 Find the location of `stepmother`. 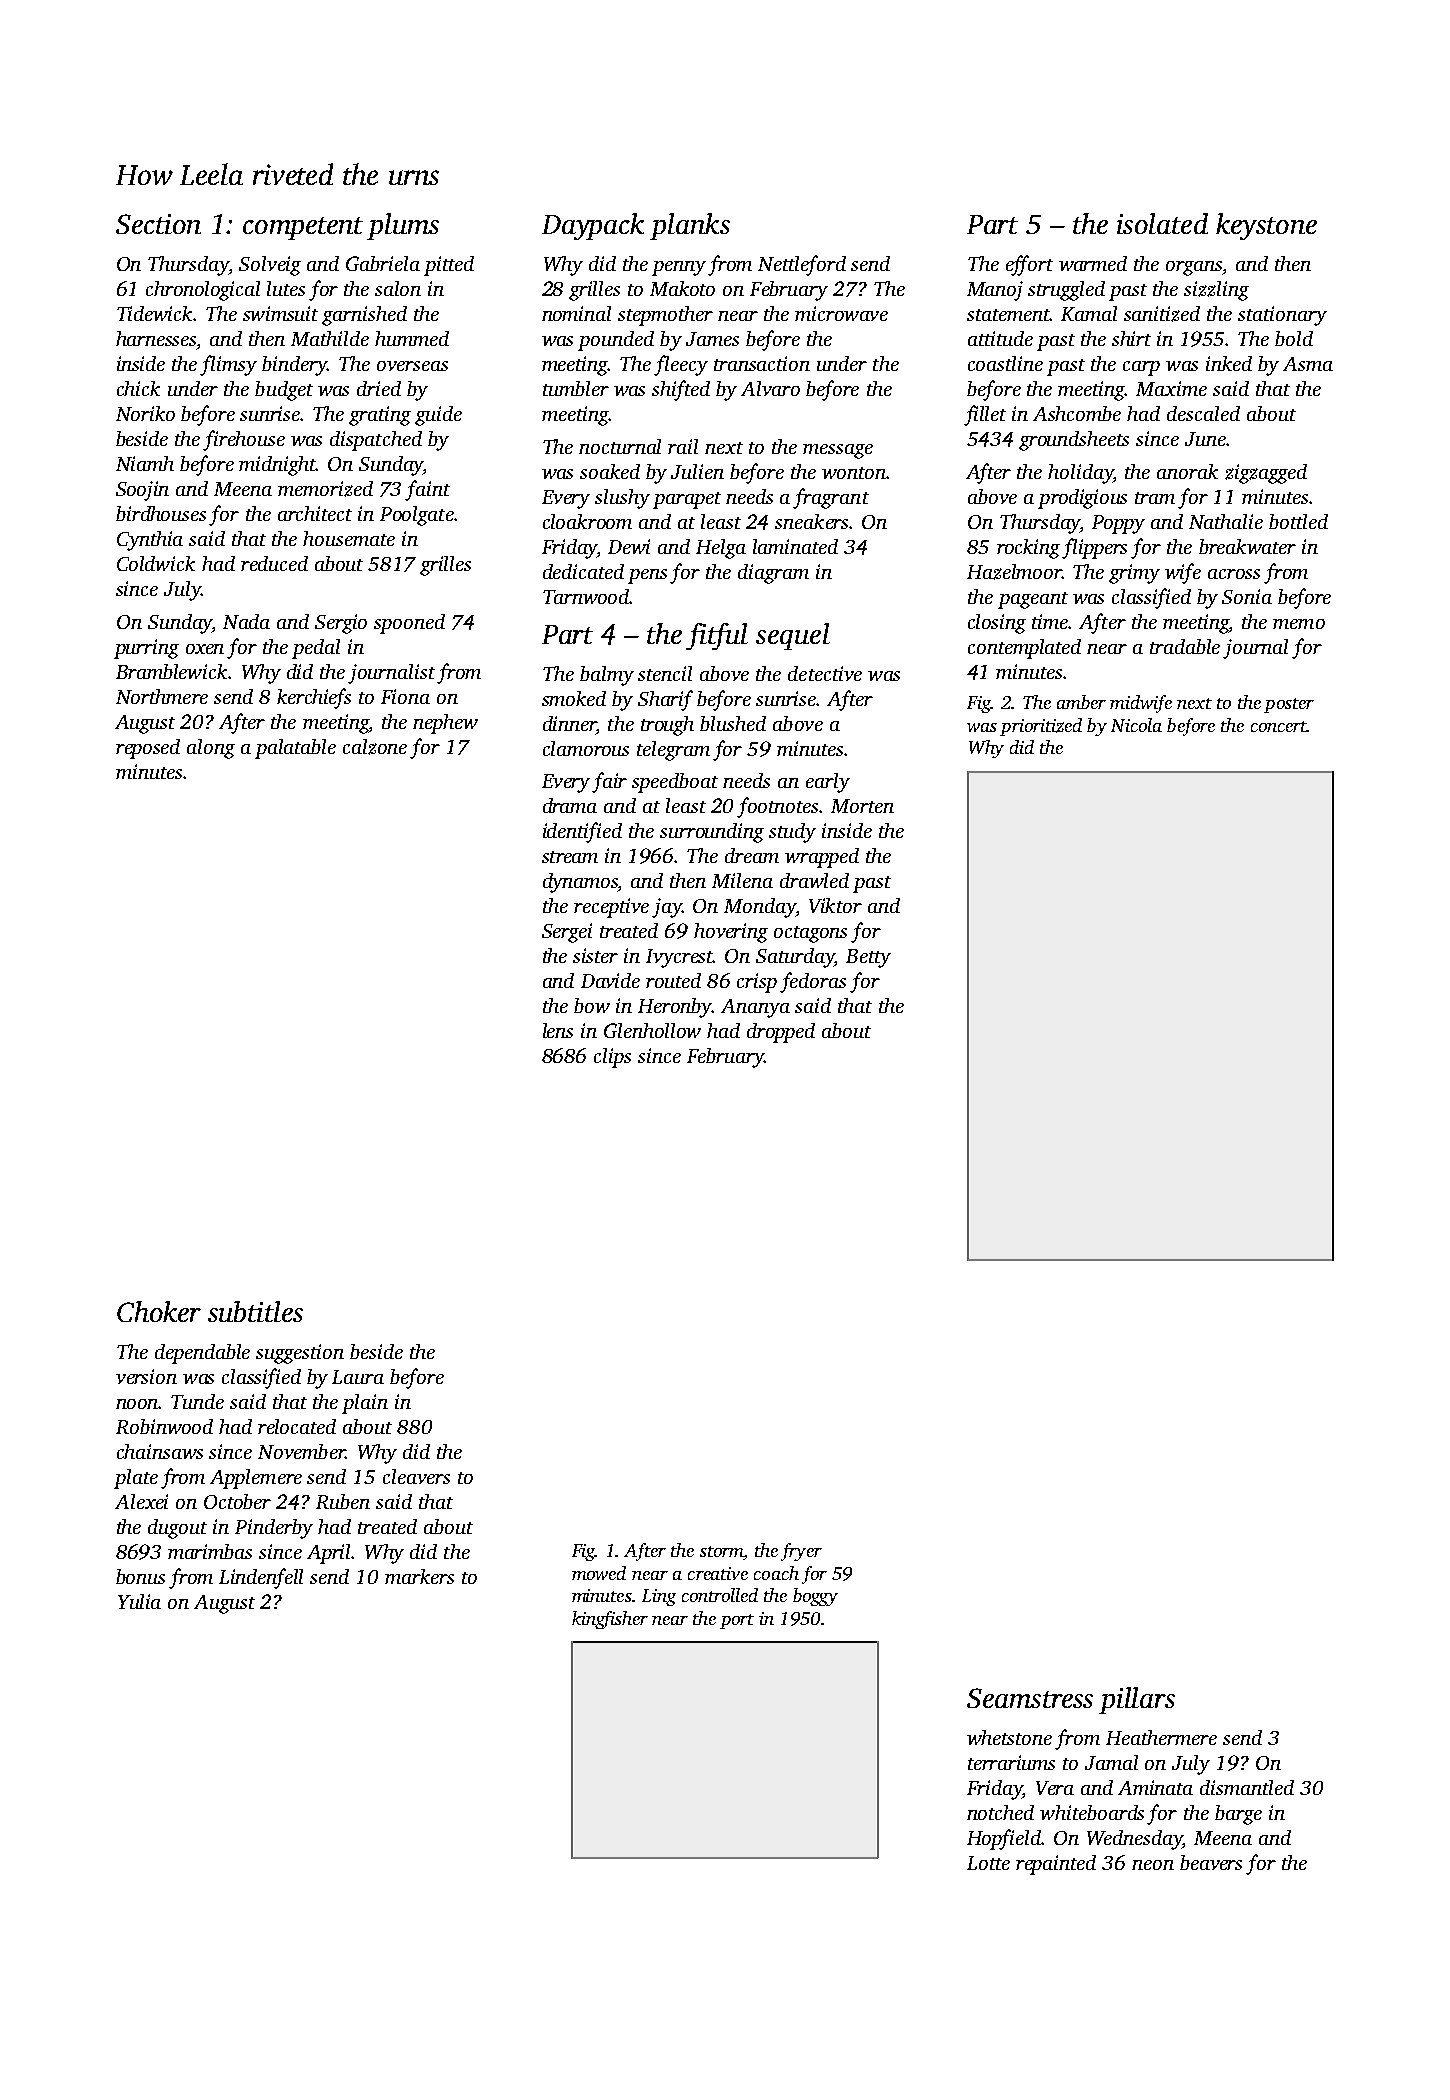

stepmother is located at coordinates (665, 316).
